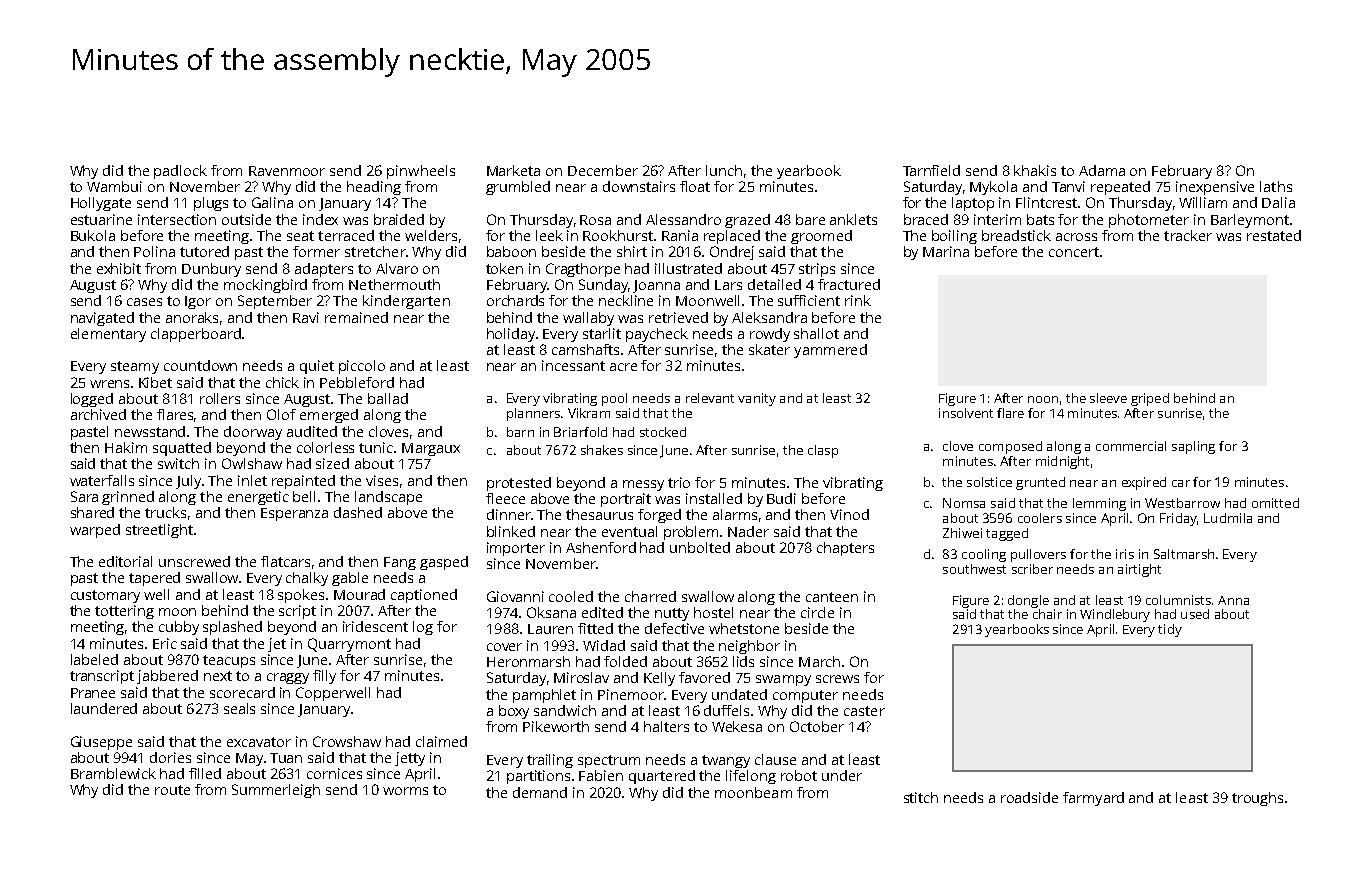  What do you see at coordinates (94, 659) in the screenshot?
I see `labeled` at bounding box center [94, 659].
